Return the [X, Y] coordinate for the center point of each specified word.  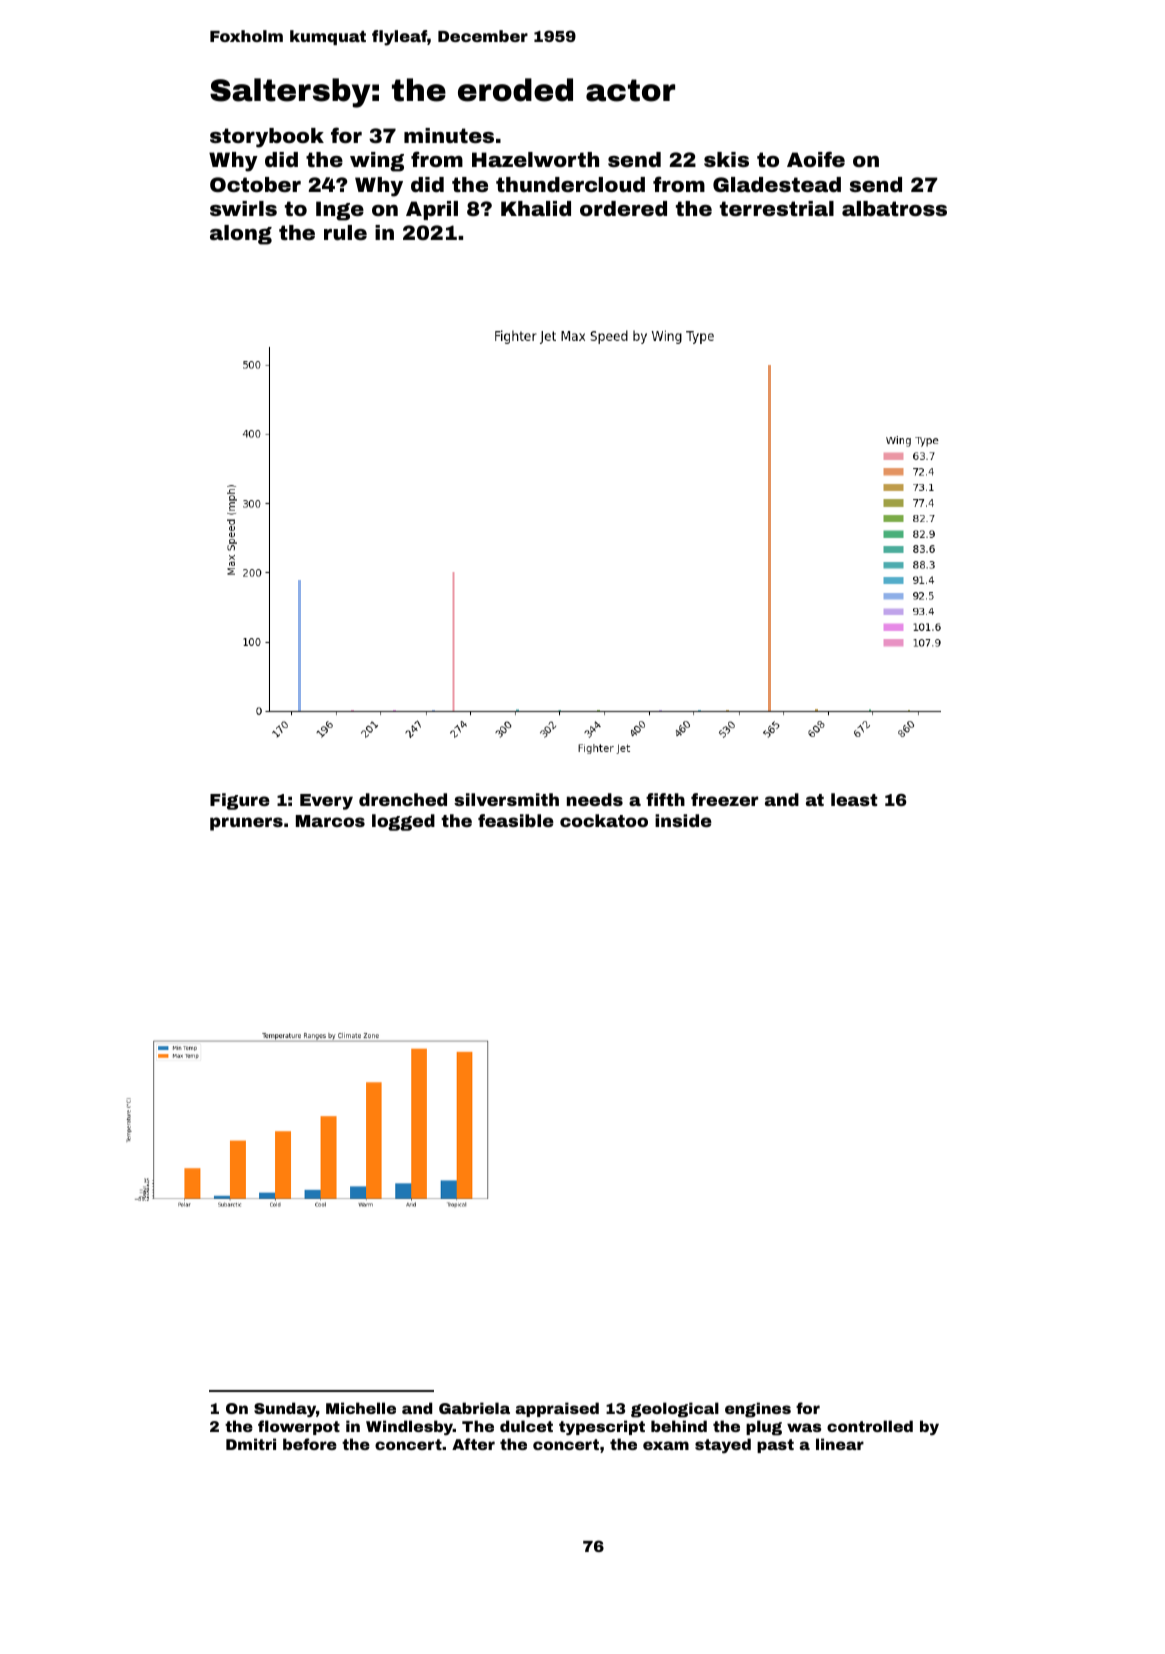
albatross [894, 208]
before [310, 1444]
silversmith [506, 799]
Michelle [361, 1408]
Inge [340, 211]
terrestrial [777, 208]
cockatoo [604, 820]
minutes [449, 135]
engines [758, 1410]
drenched [403, 799]
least [854, 799]
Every [326, 802]
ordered [623, 208]
